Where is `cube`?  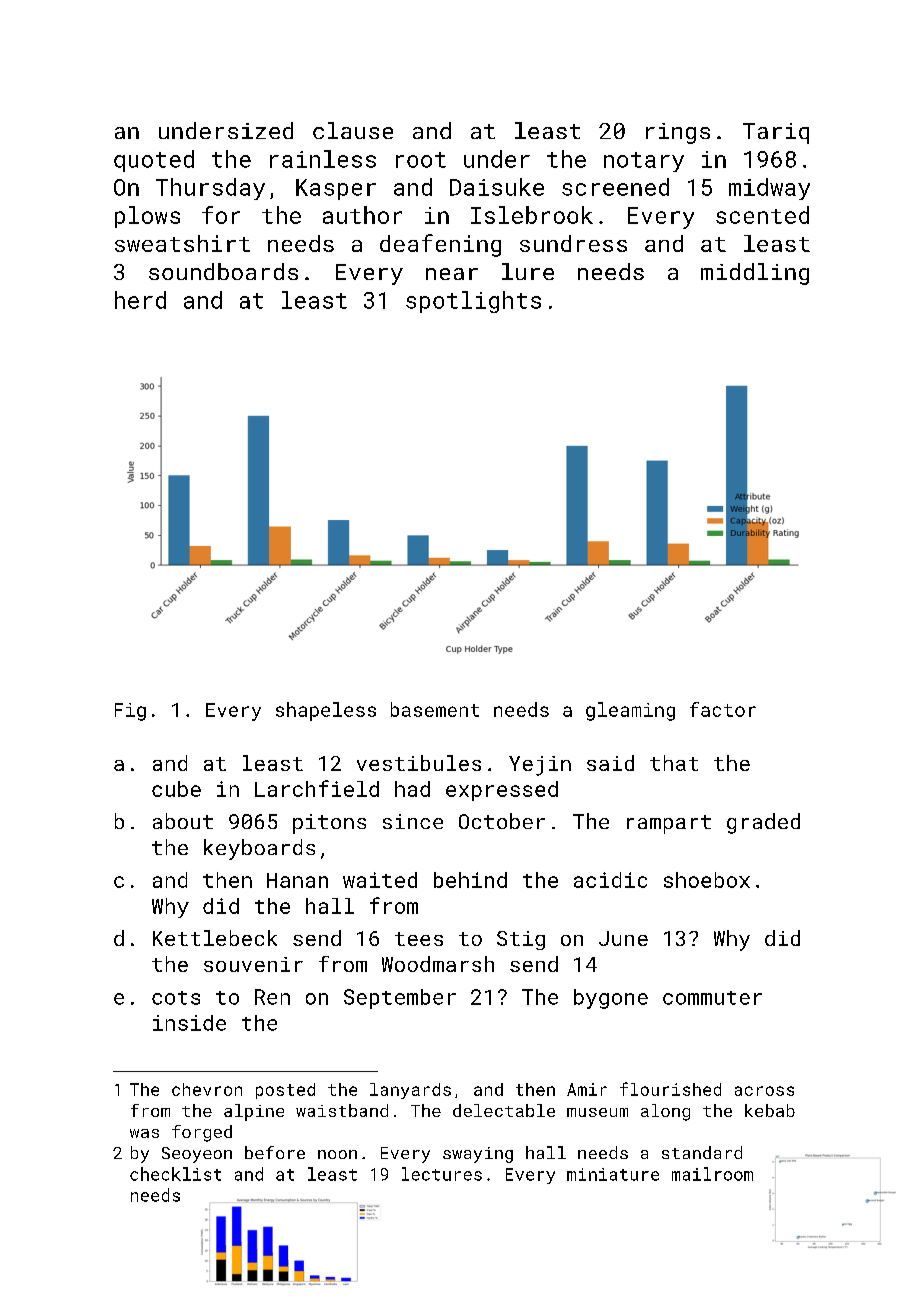
cube is located at coordinates (176, 789).
